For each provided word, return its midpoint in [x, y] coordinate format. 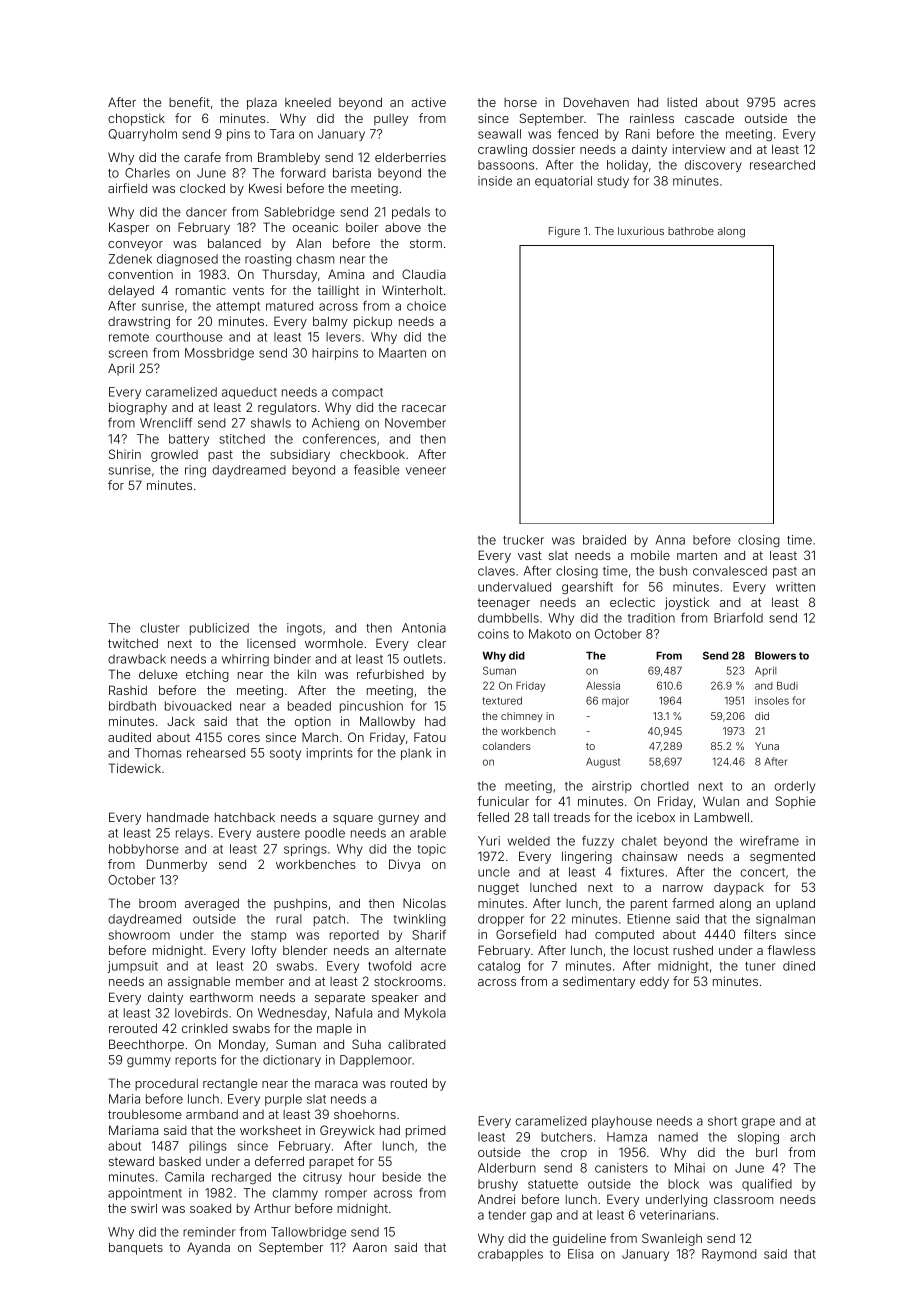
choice [426, 306]
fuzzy [598, 842]
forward [303, 173]
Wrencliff [166, 423]
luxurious [641, 231]
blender [305, 950]
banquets [136, 1248]
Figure [564, 232]
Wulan [721, 801]
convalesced [730, 571]
